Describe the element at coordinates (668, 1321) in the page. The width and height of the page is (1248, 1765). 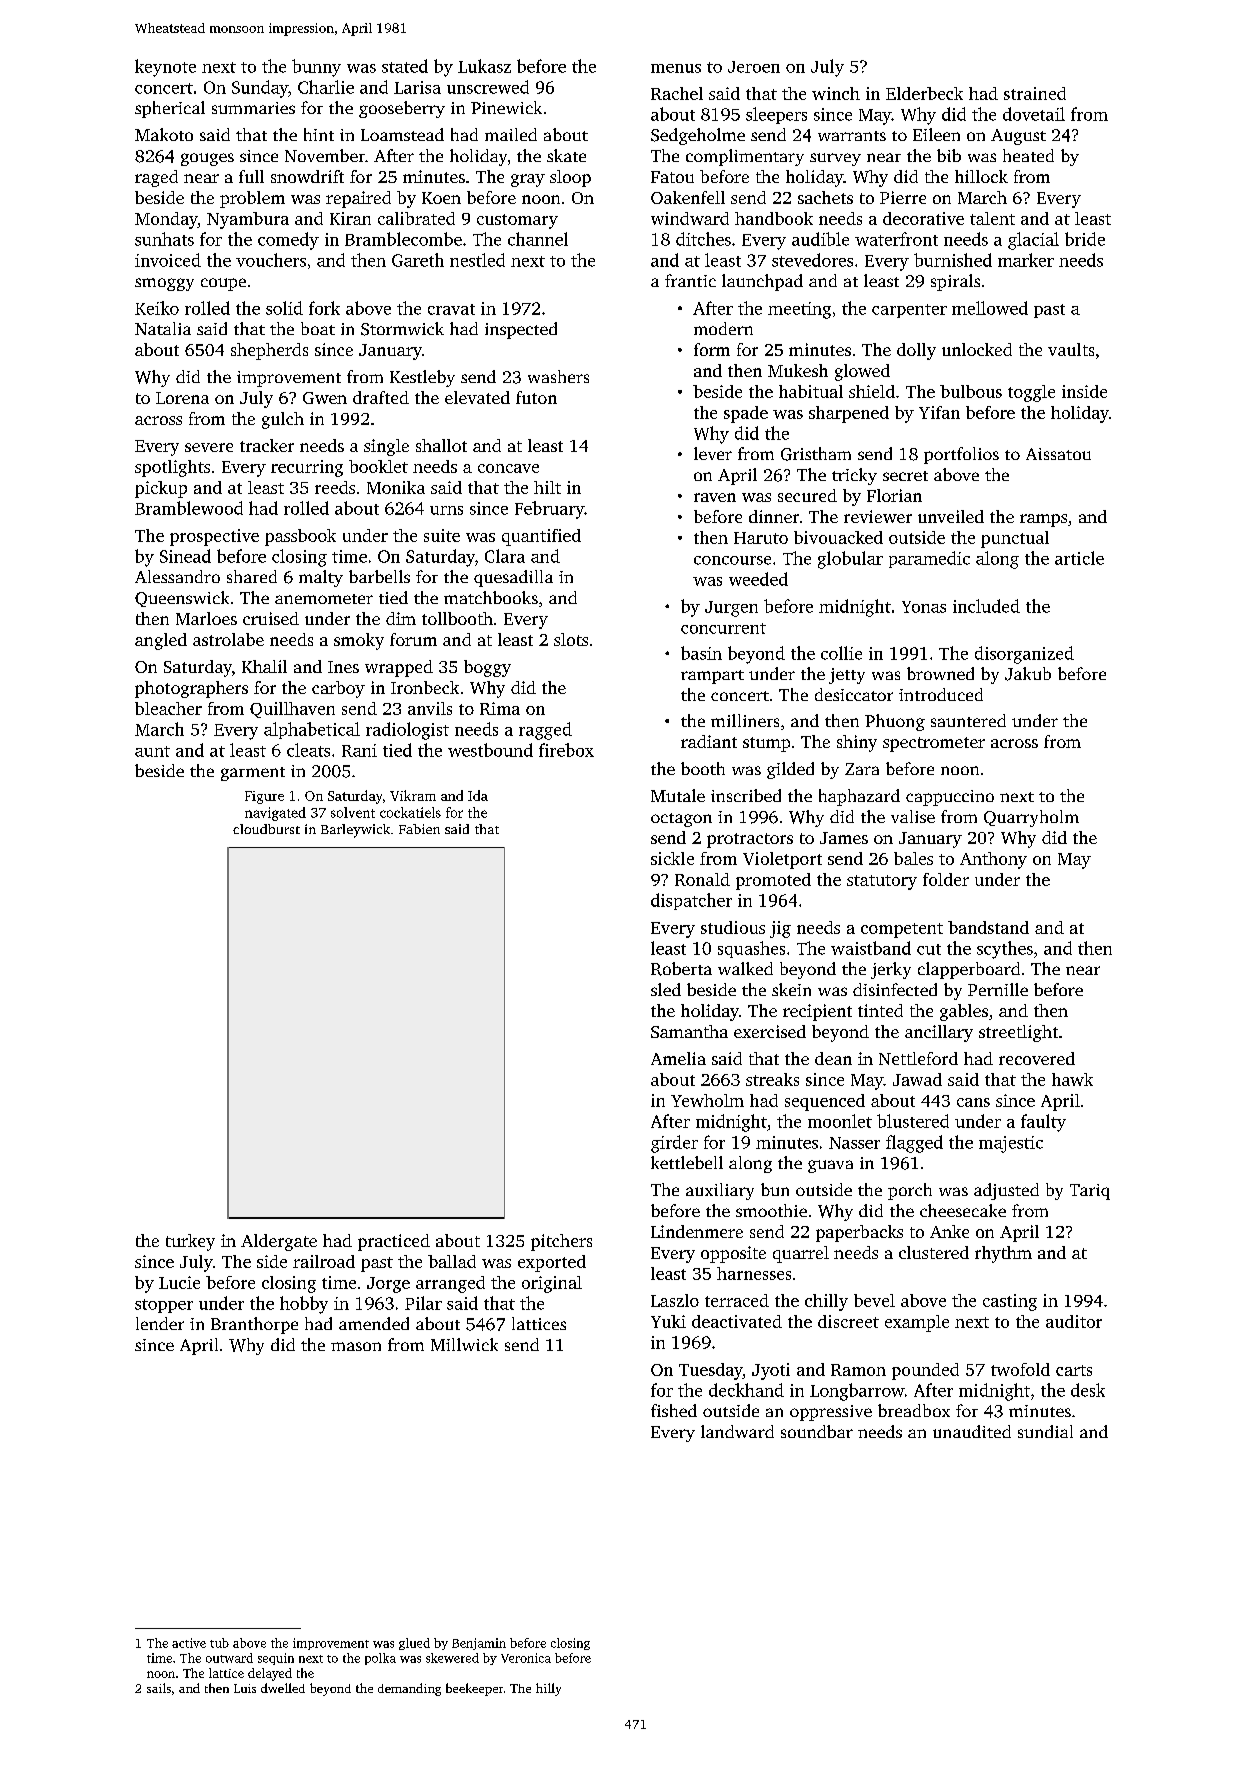
I see `Yuki` at that location.
